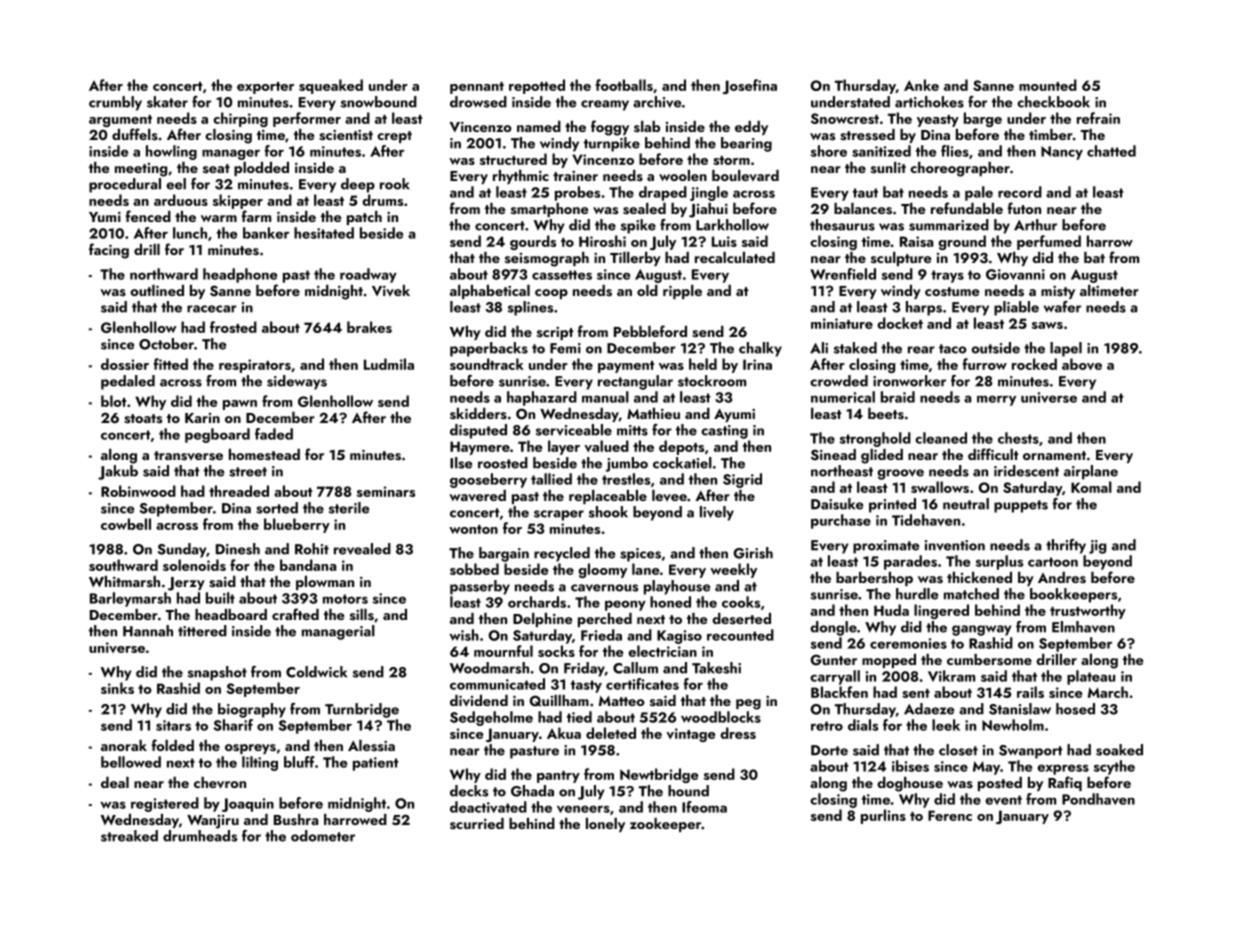 The width and height of the screenshot is (1233, 952). Describe the element at coordinates (200, 836) in the screenshot. I see `drumheads` at that location.
